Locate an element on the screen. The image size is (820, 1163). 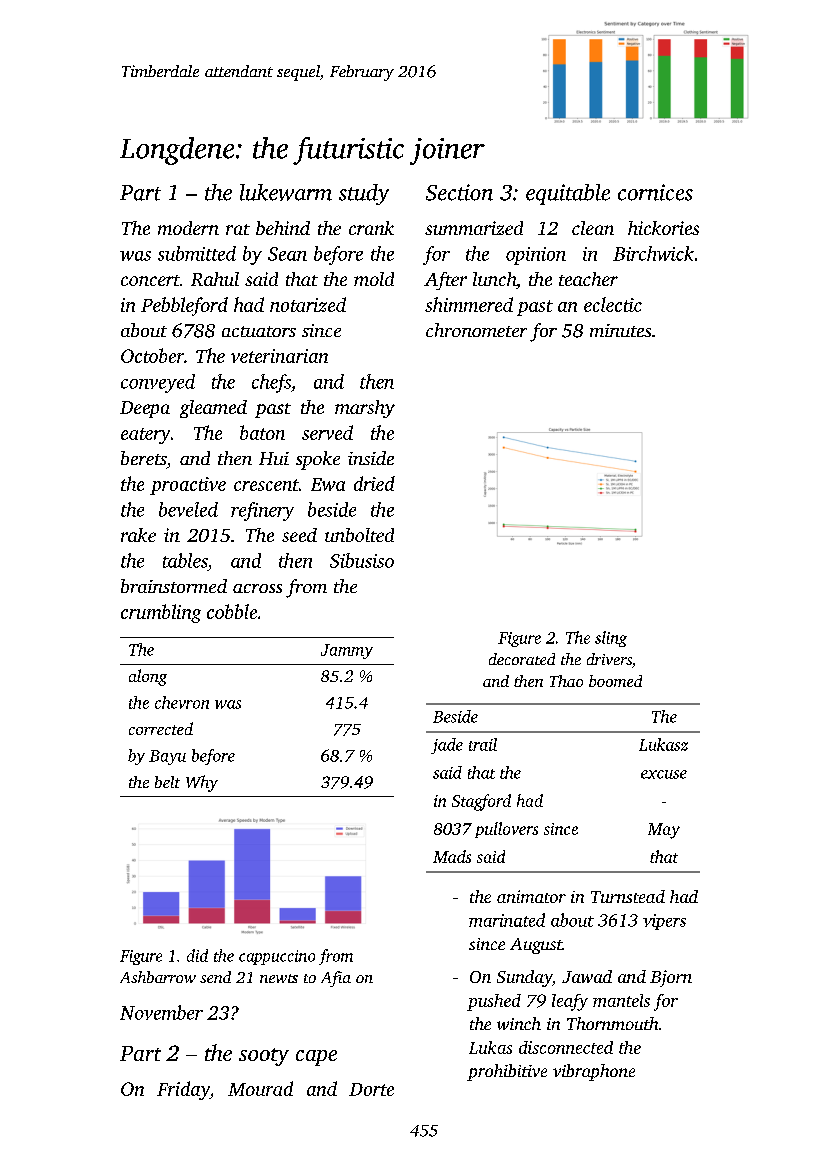
unbolted is located at coordinates (359, 535).
